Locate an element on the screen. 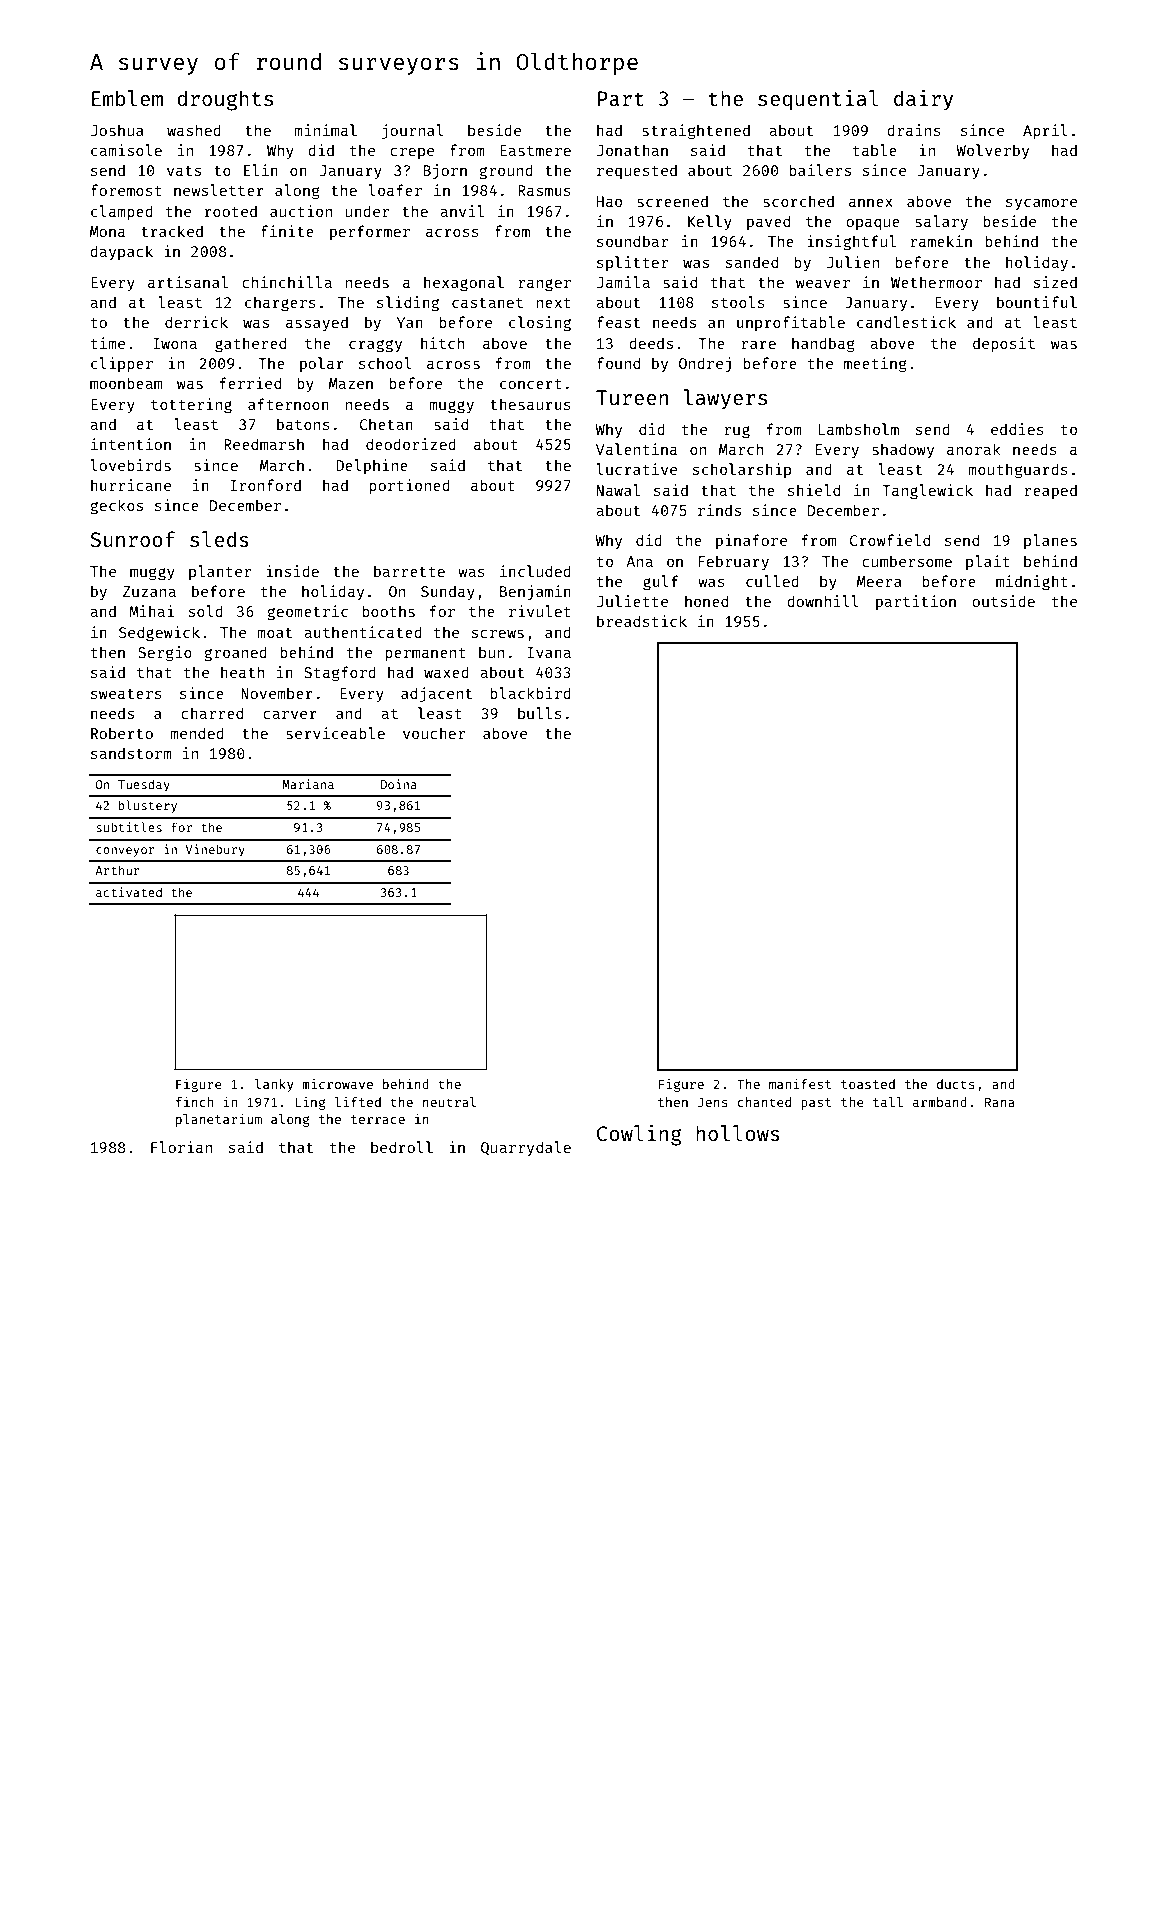  Jens is located at coordinates (713, 1102).
